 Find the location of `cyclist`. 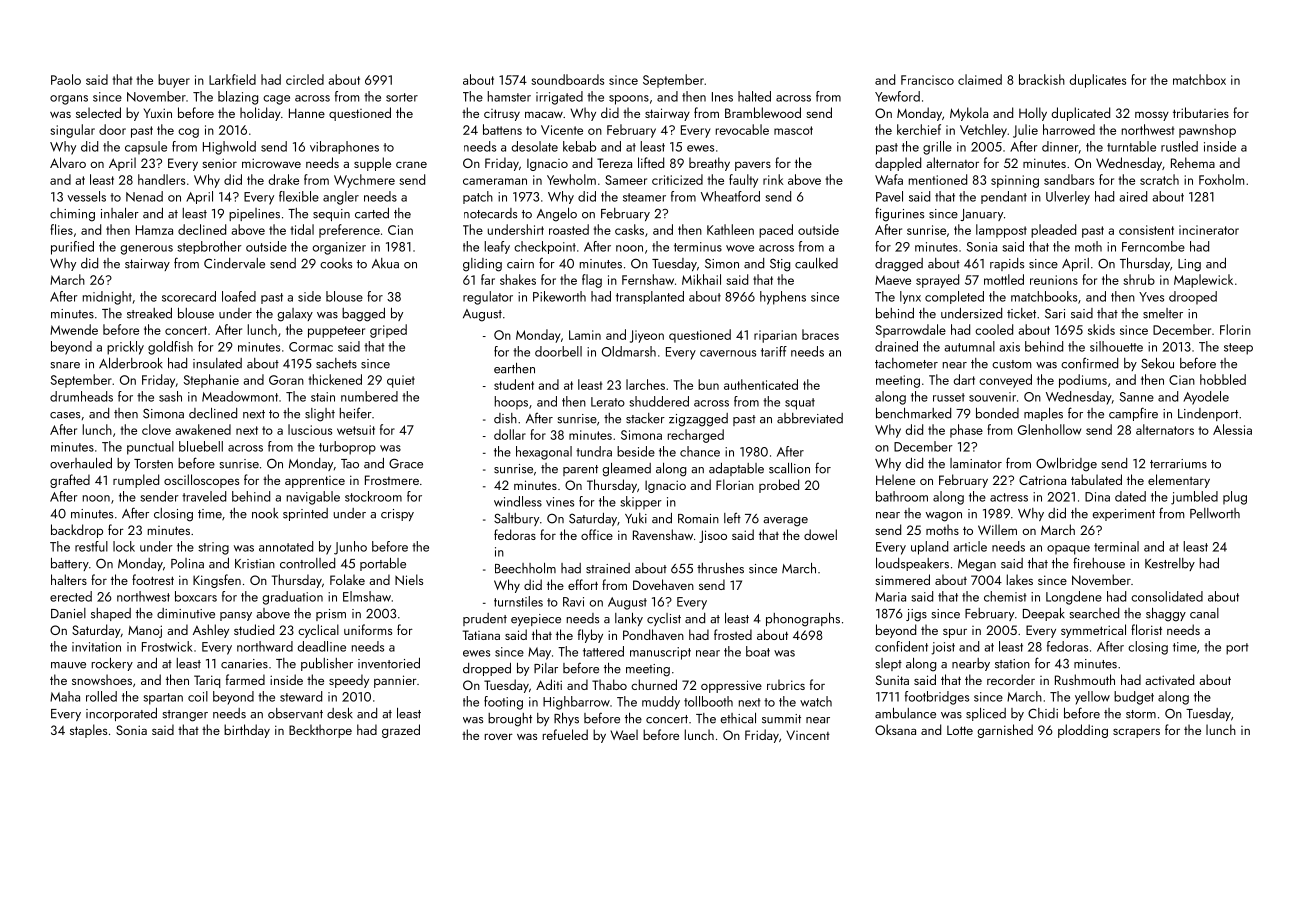

cyclist is located at coordinates (664, 619).
